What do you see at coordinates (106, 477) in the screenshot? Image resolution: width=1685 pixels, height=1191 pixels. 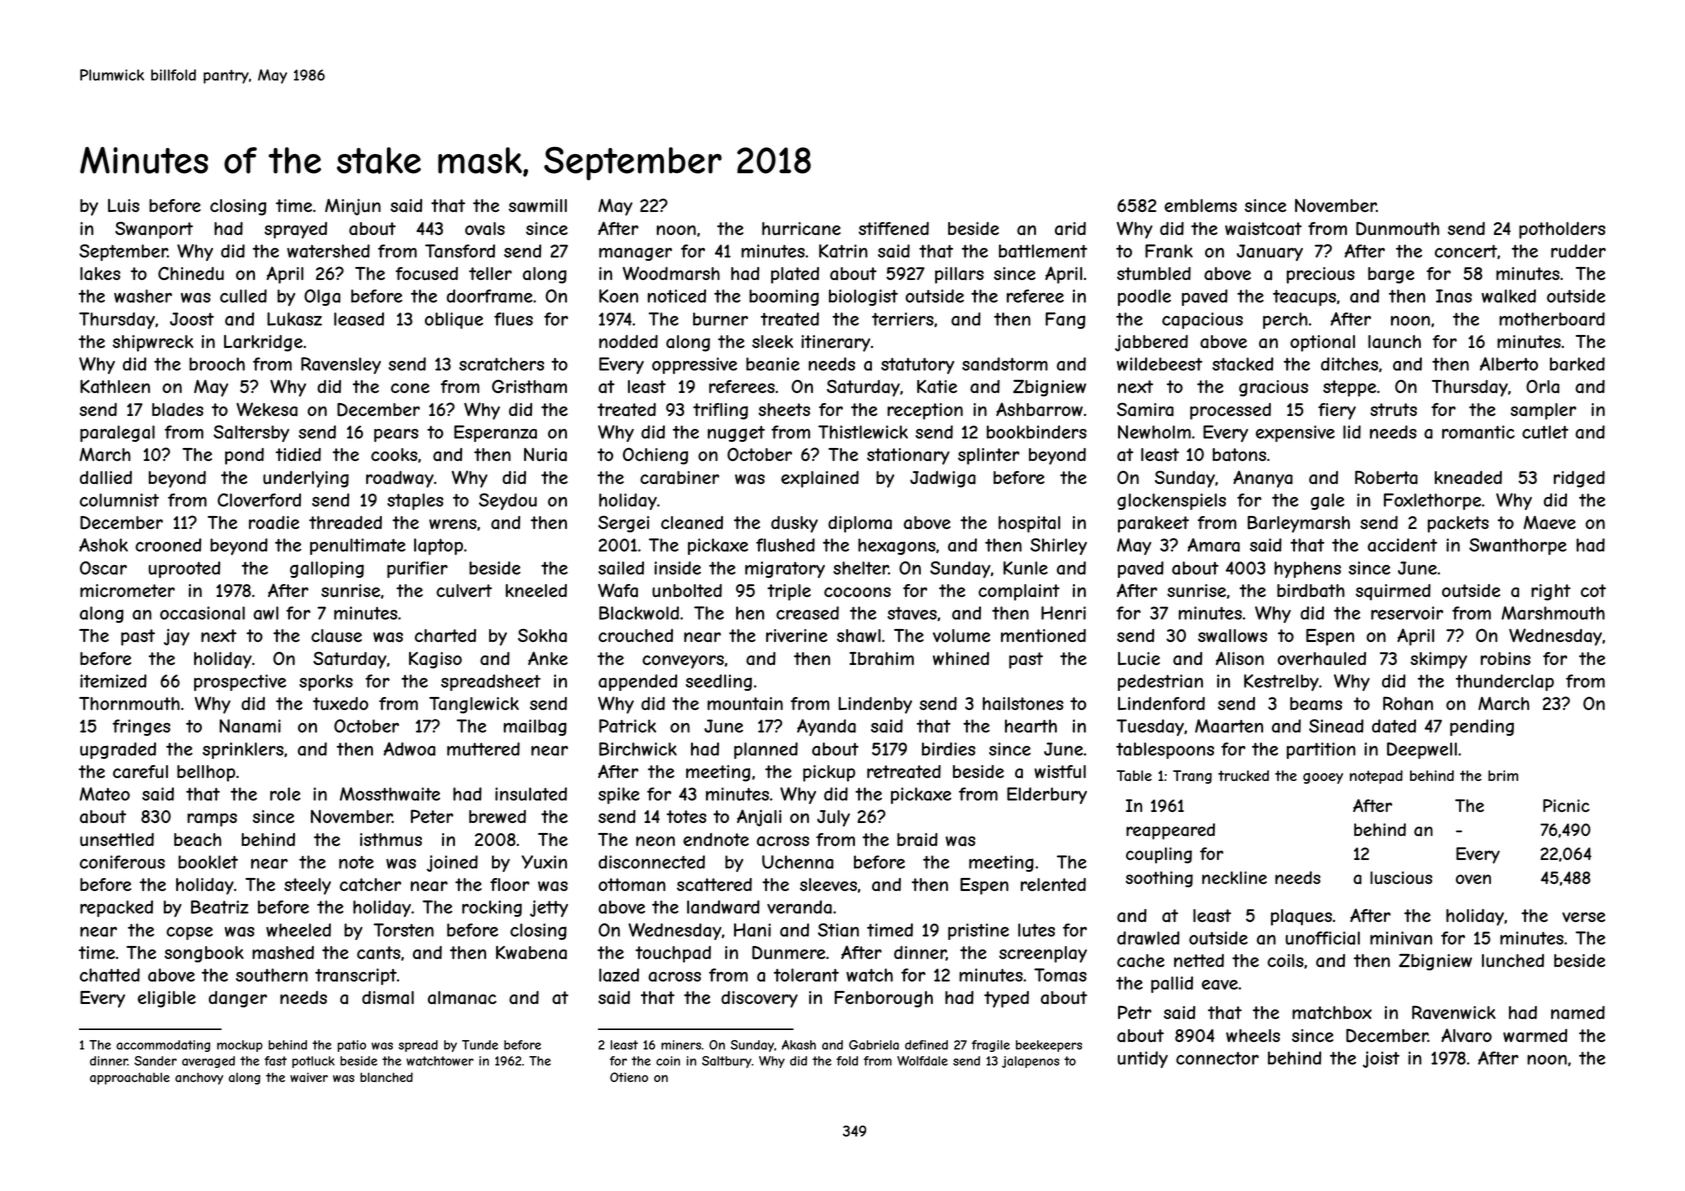 I see `dallied` at bounding box center [106, 477].
